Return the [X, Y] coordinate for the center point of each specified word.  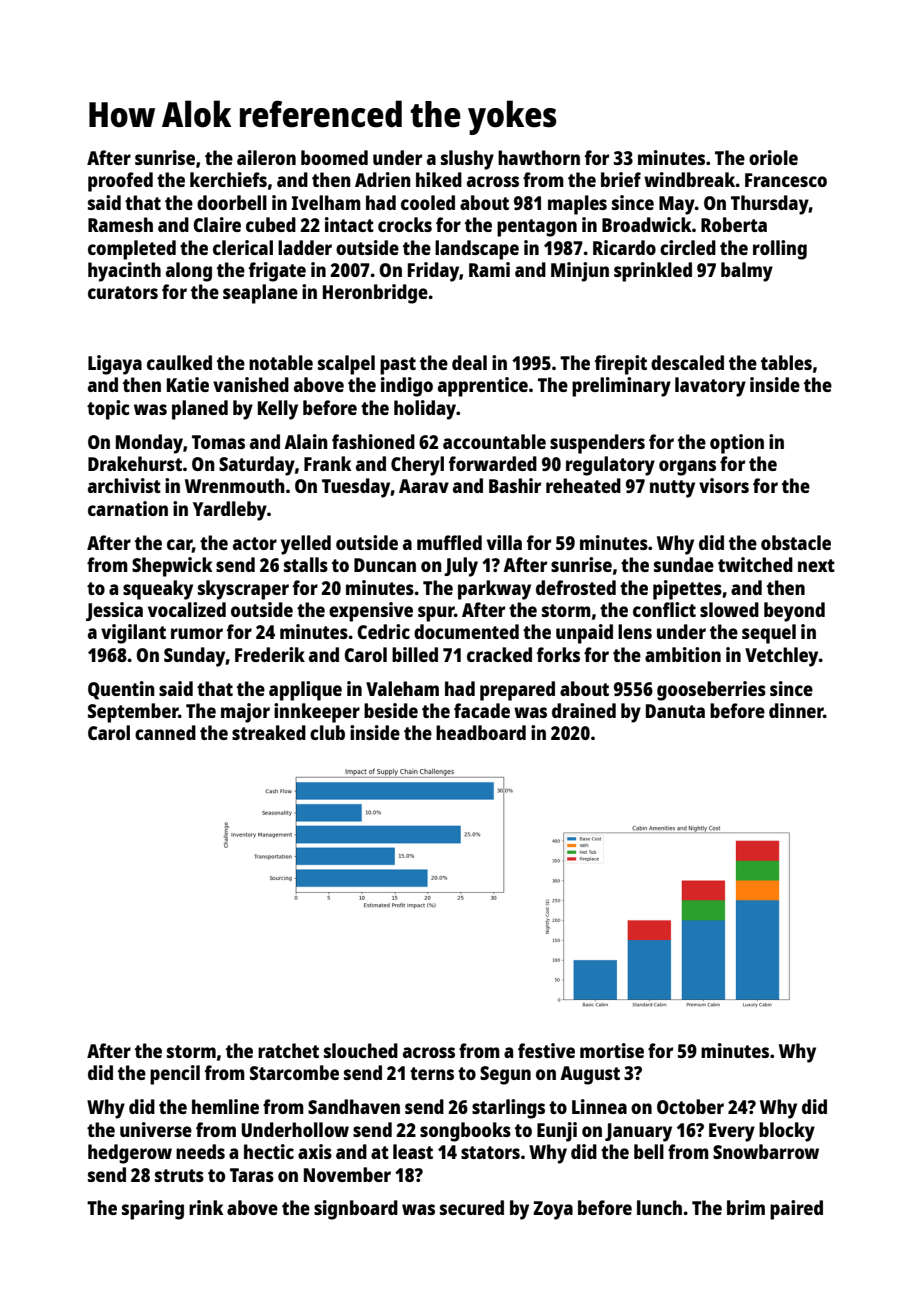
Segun [505, 1075]
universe [156, 1129]
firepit [621, 365]
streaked [269, 732]
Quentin [121, 690]
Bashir [515, 485]
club [327, 732]
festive [546, 1050]
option [737, 444]
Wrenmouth [235, 485]
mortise [612, 1050]
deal [469, 362]
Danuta [675, 711]
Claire [217, 224]
